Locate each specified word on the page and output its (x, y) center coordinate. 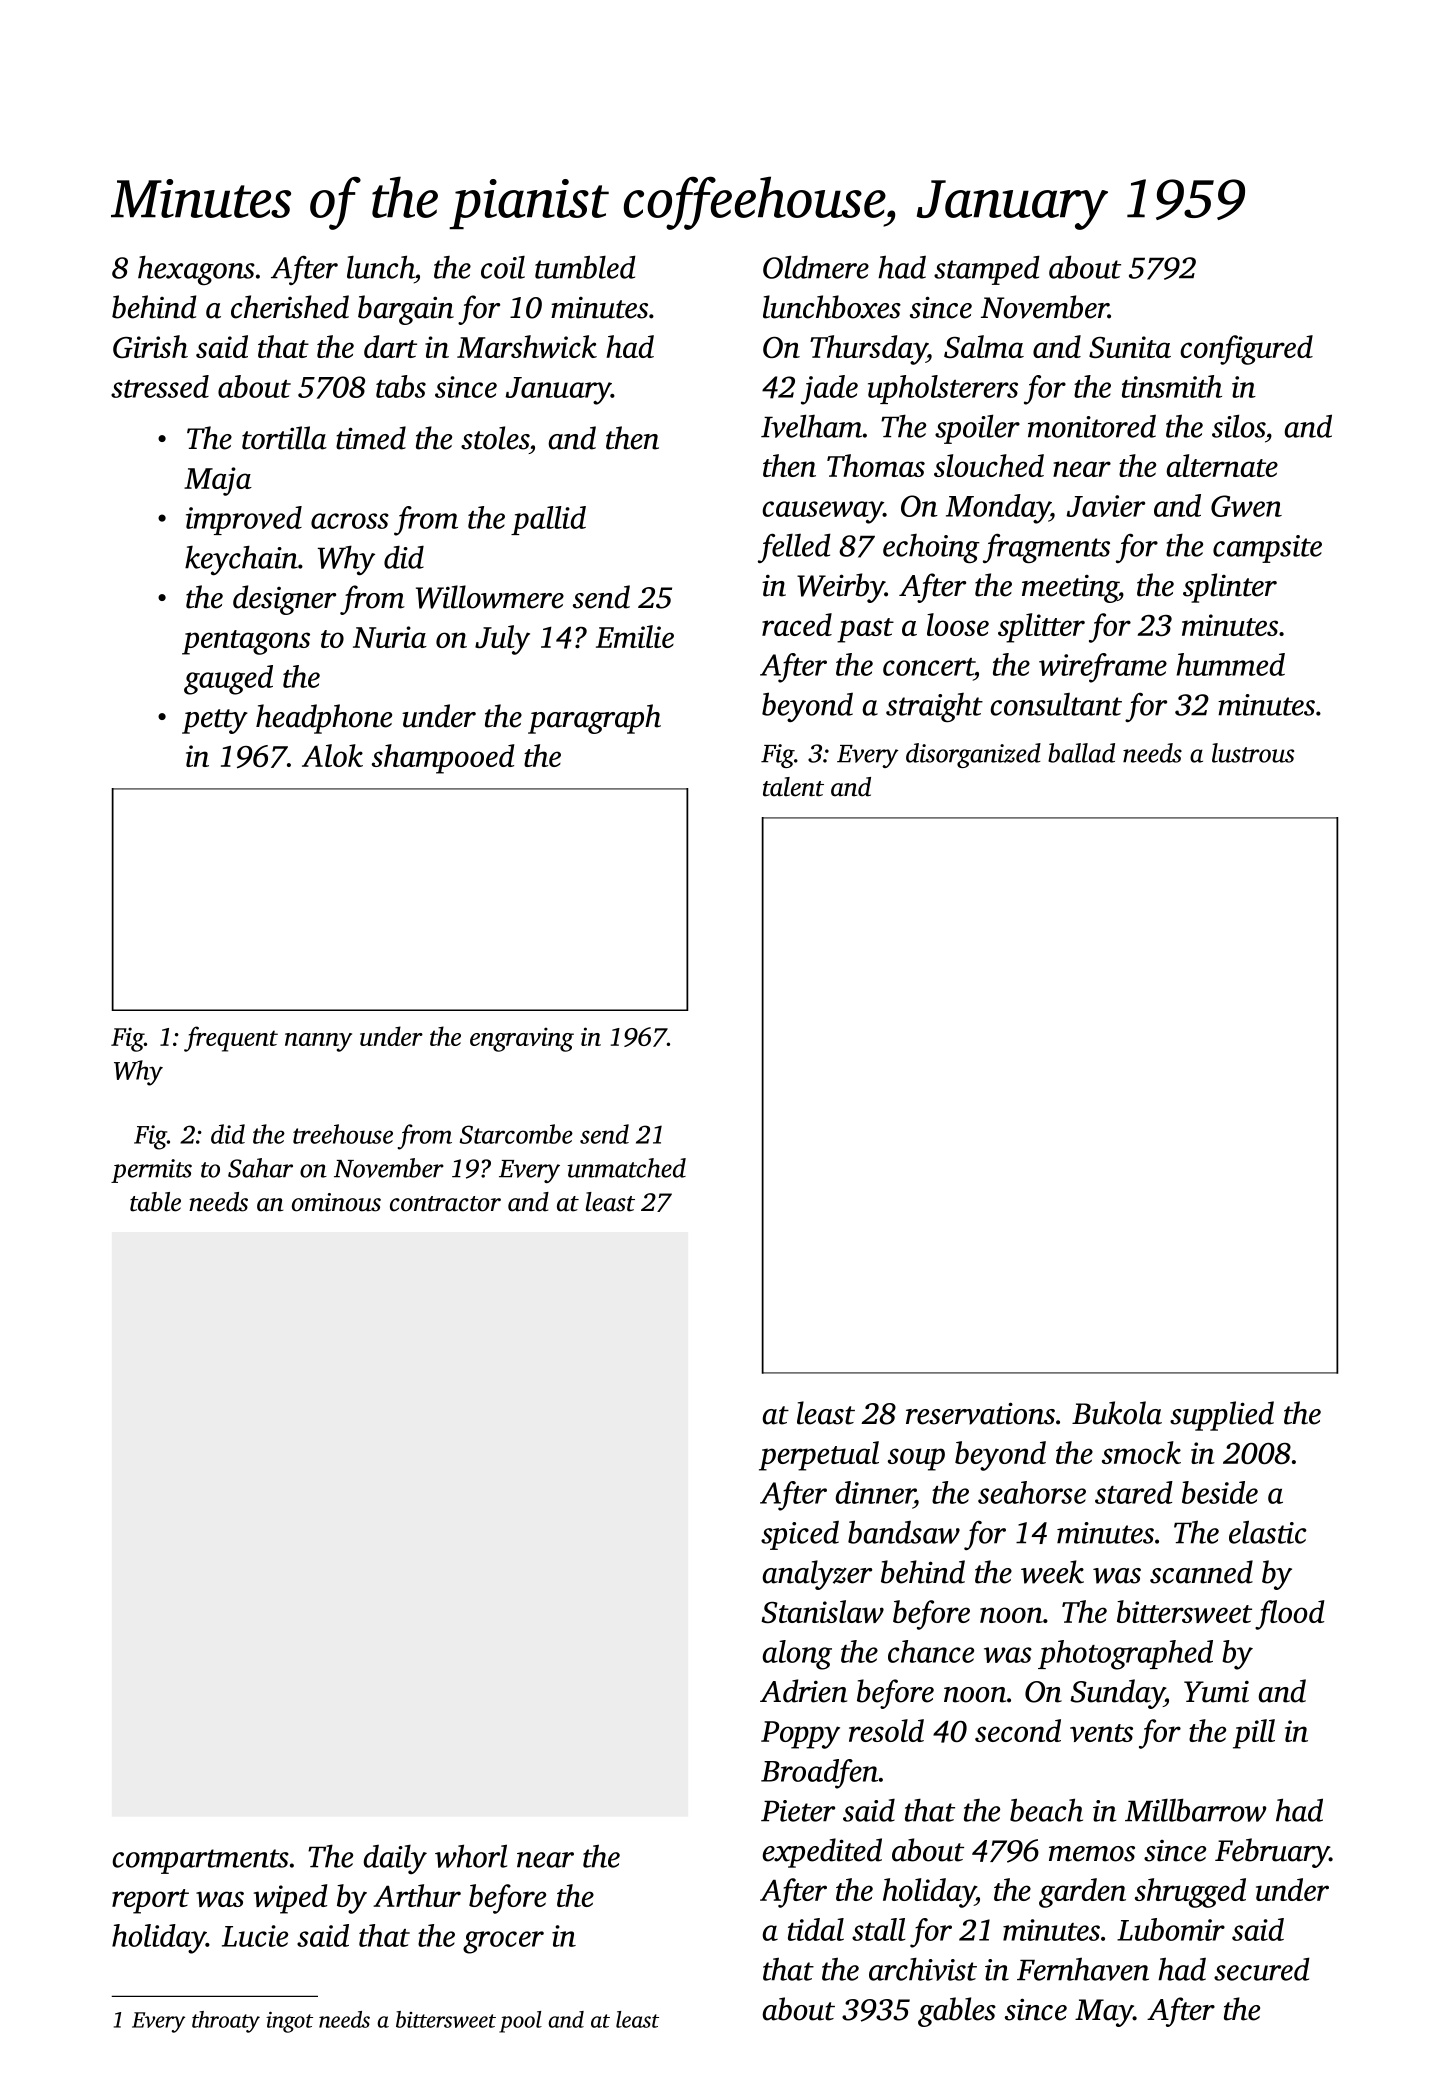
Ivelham (811, 426)
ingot (289, 2022)
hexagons (196, 270)
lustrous (1253, 753)
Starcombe (516, 1134)
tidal (816, 1929)
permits (151, 1171)
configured (1246, 350)
